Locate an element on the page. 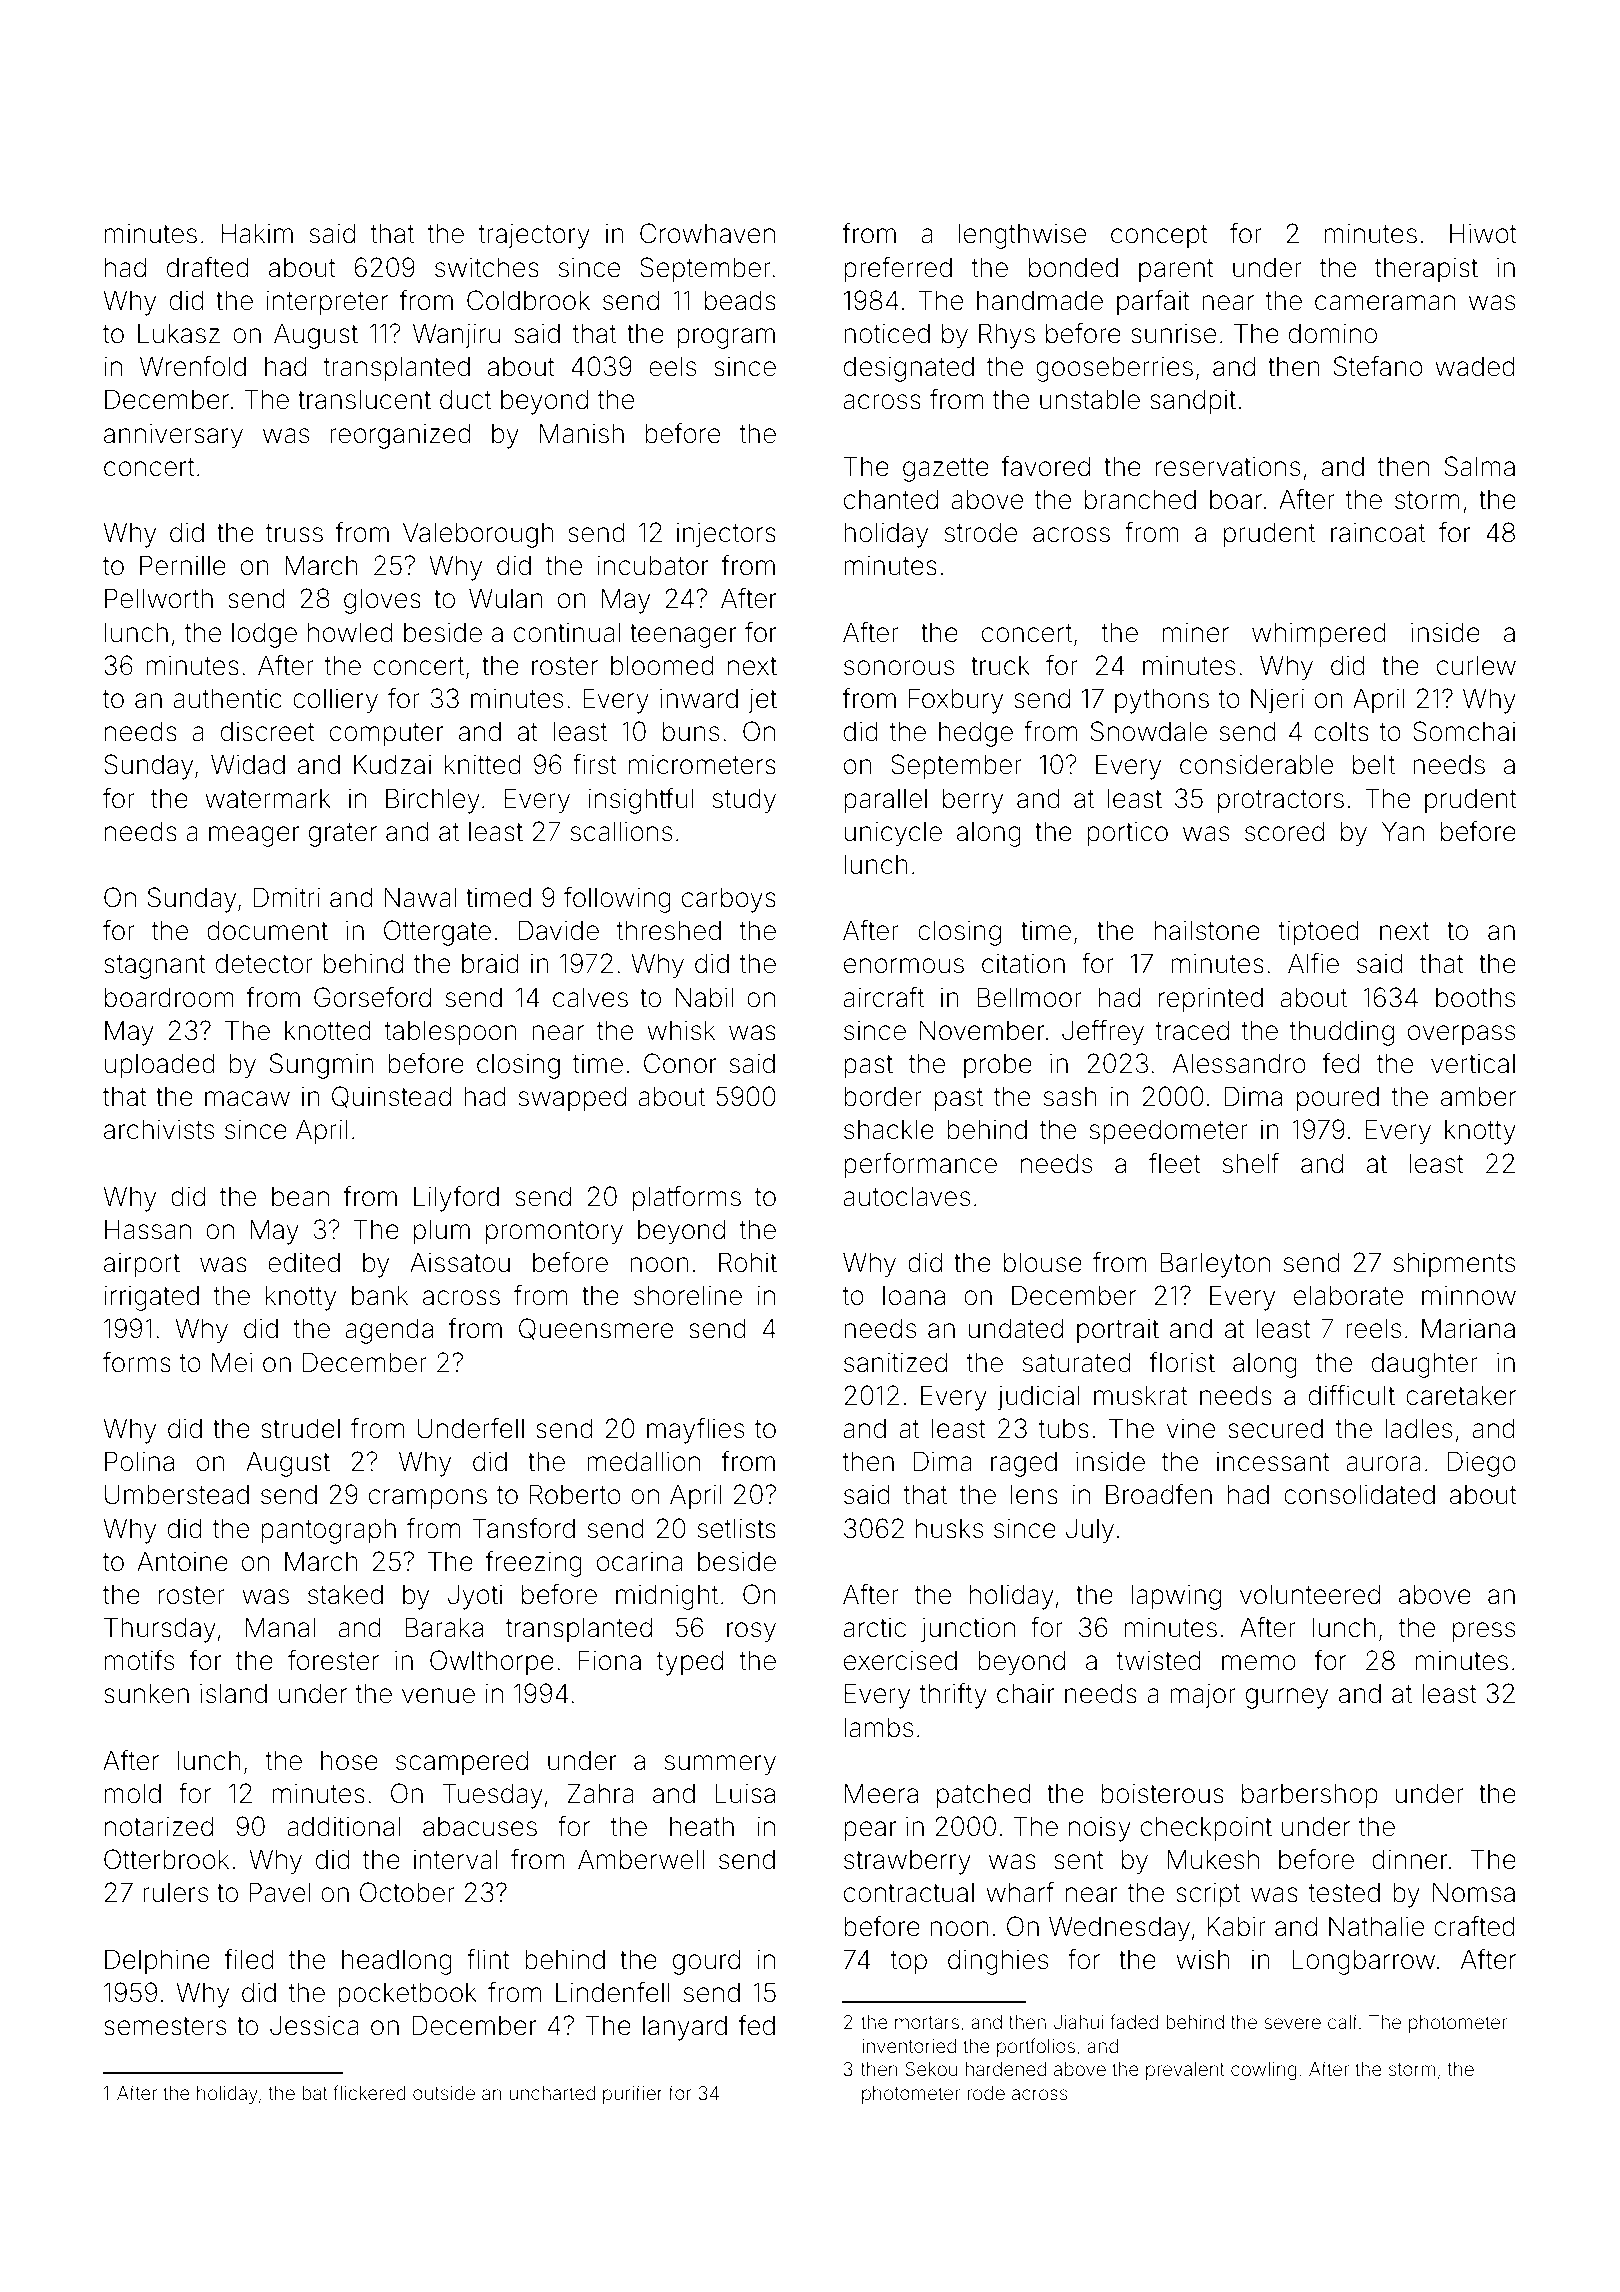  gourd is located at coordinates (706, 1962).
